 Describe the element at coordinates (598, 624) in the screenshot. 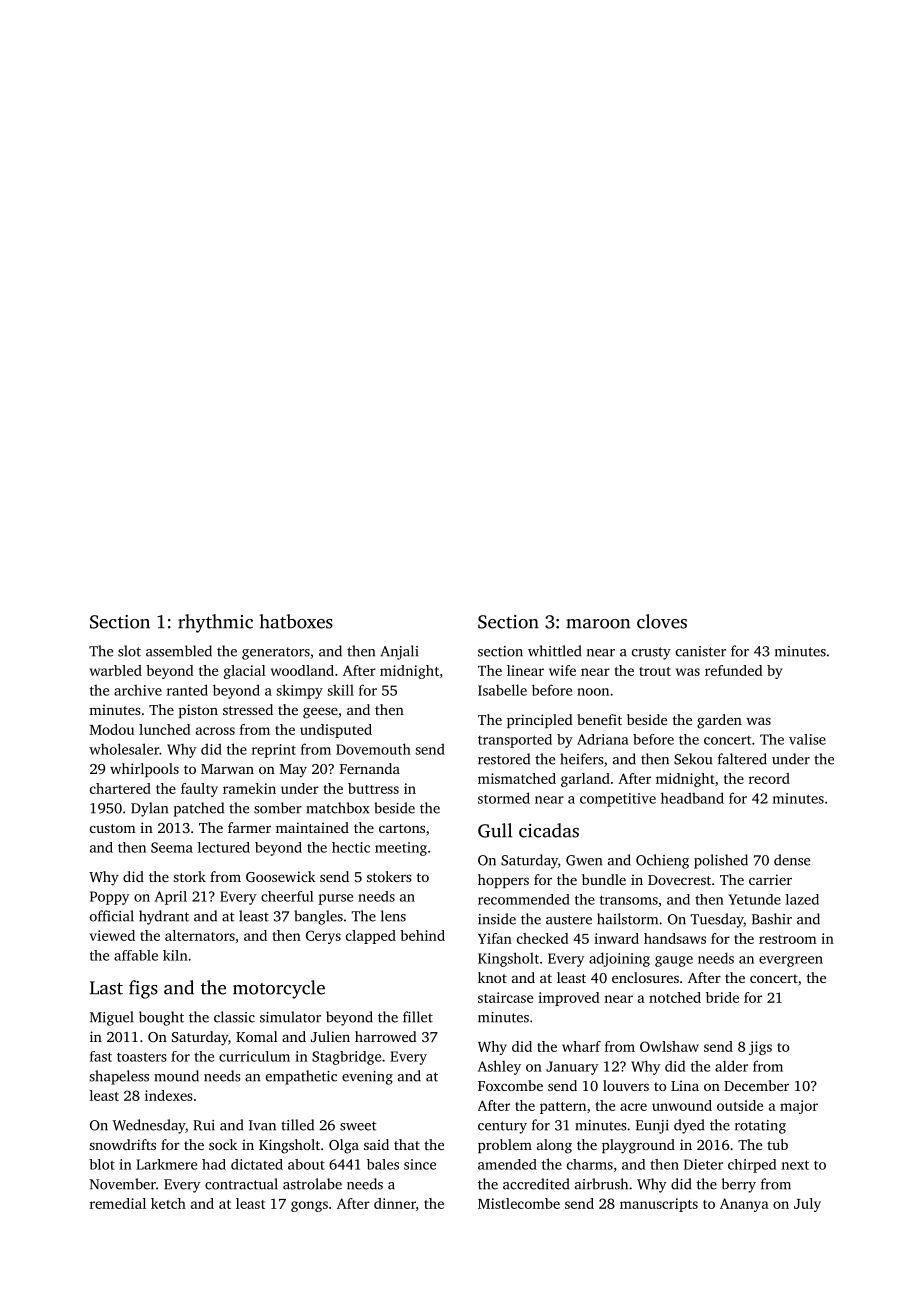

I see `maroon` at that location.
